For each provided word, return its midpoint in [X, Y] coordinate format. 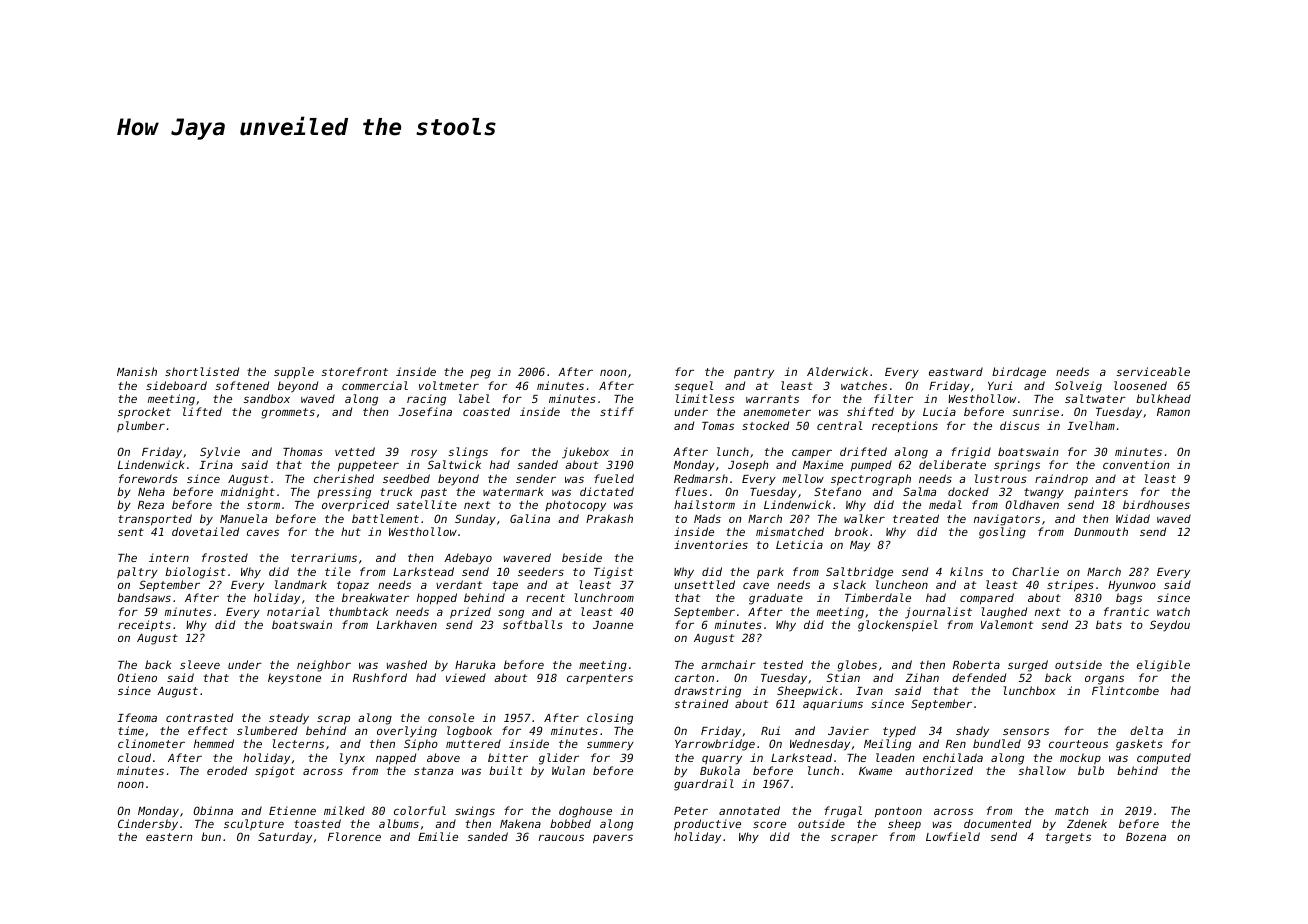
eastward [956, 371]
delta [1146, 730]
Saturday [285, 838]
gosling [1002, 533]
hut [351, 531]
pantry [754, 373]
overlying [407, 732]
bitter [508, 757]
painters [1101, 492]
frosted [225, 557]
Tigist [613, 573]
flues [691, 491]
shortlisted [202, 371]
